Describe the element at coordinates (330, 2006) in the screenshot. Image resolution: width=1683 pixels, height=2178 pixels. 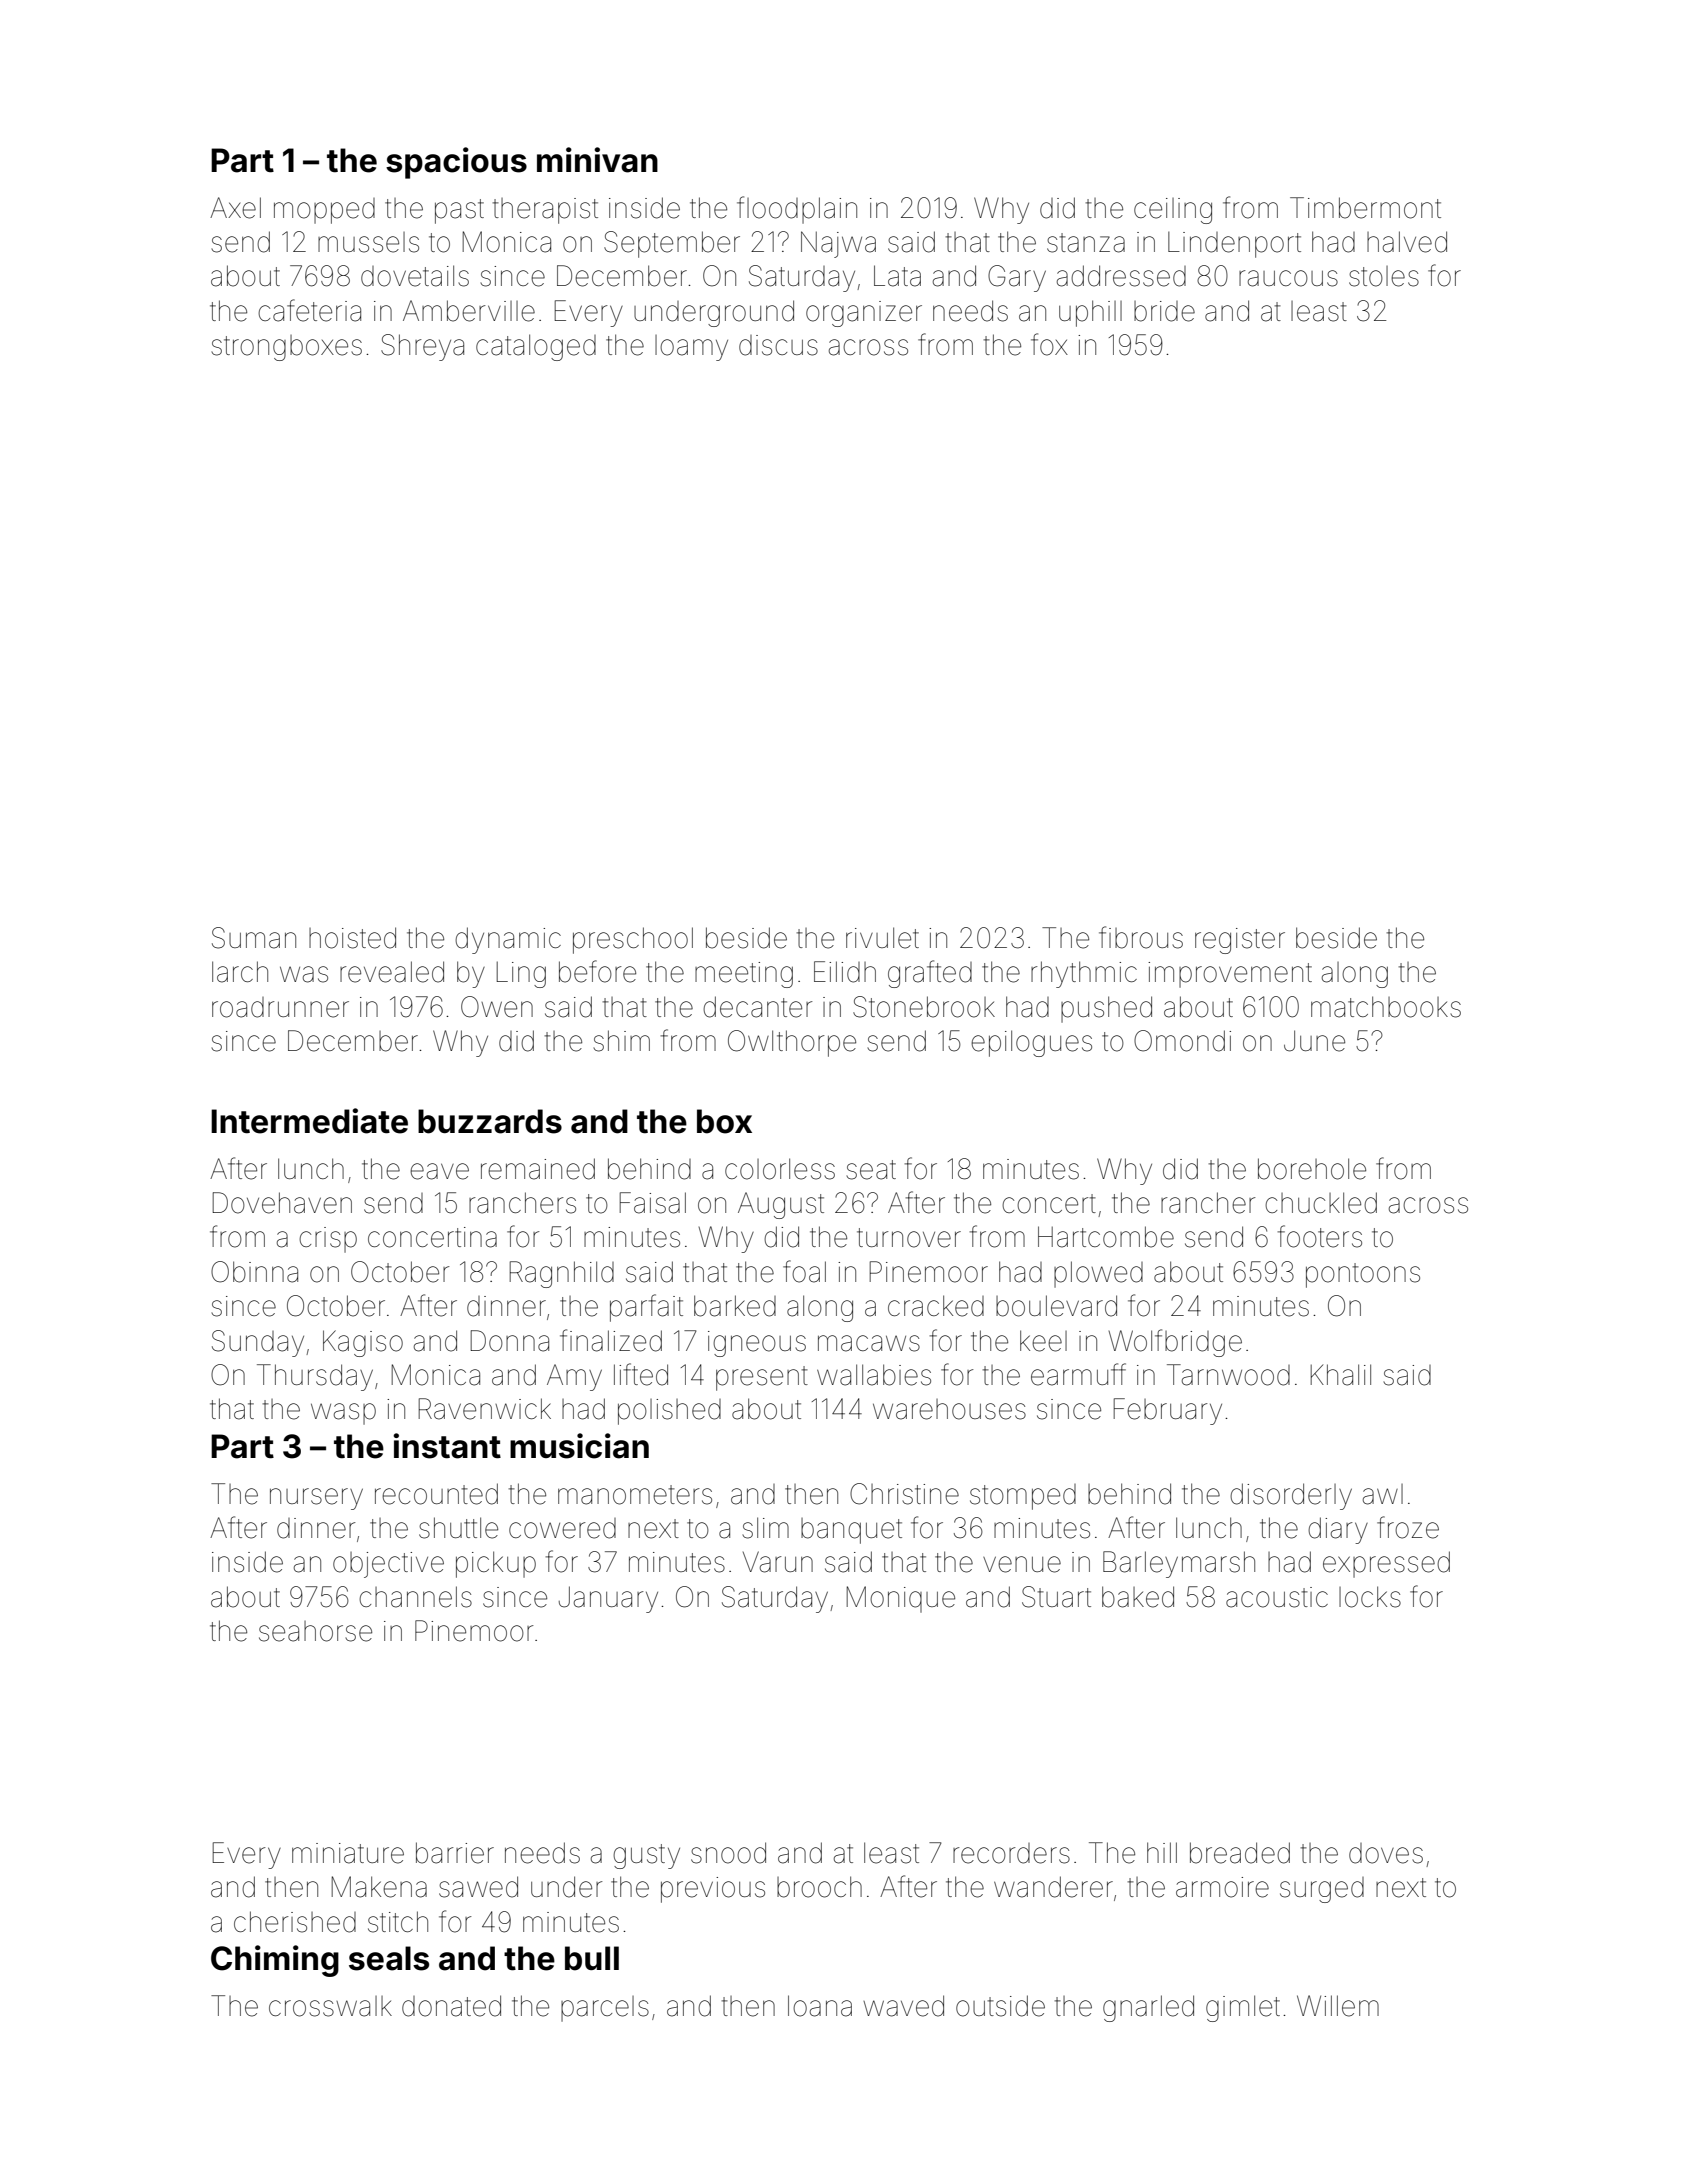
I see `crosswalk` at that location.
